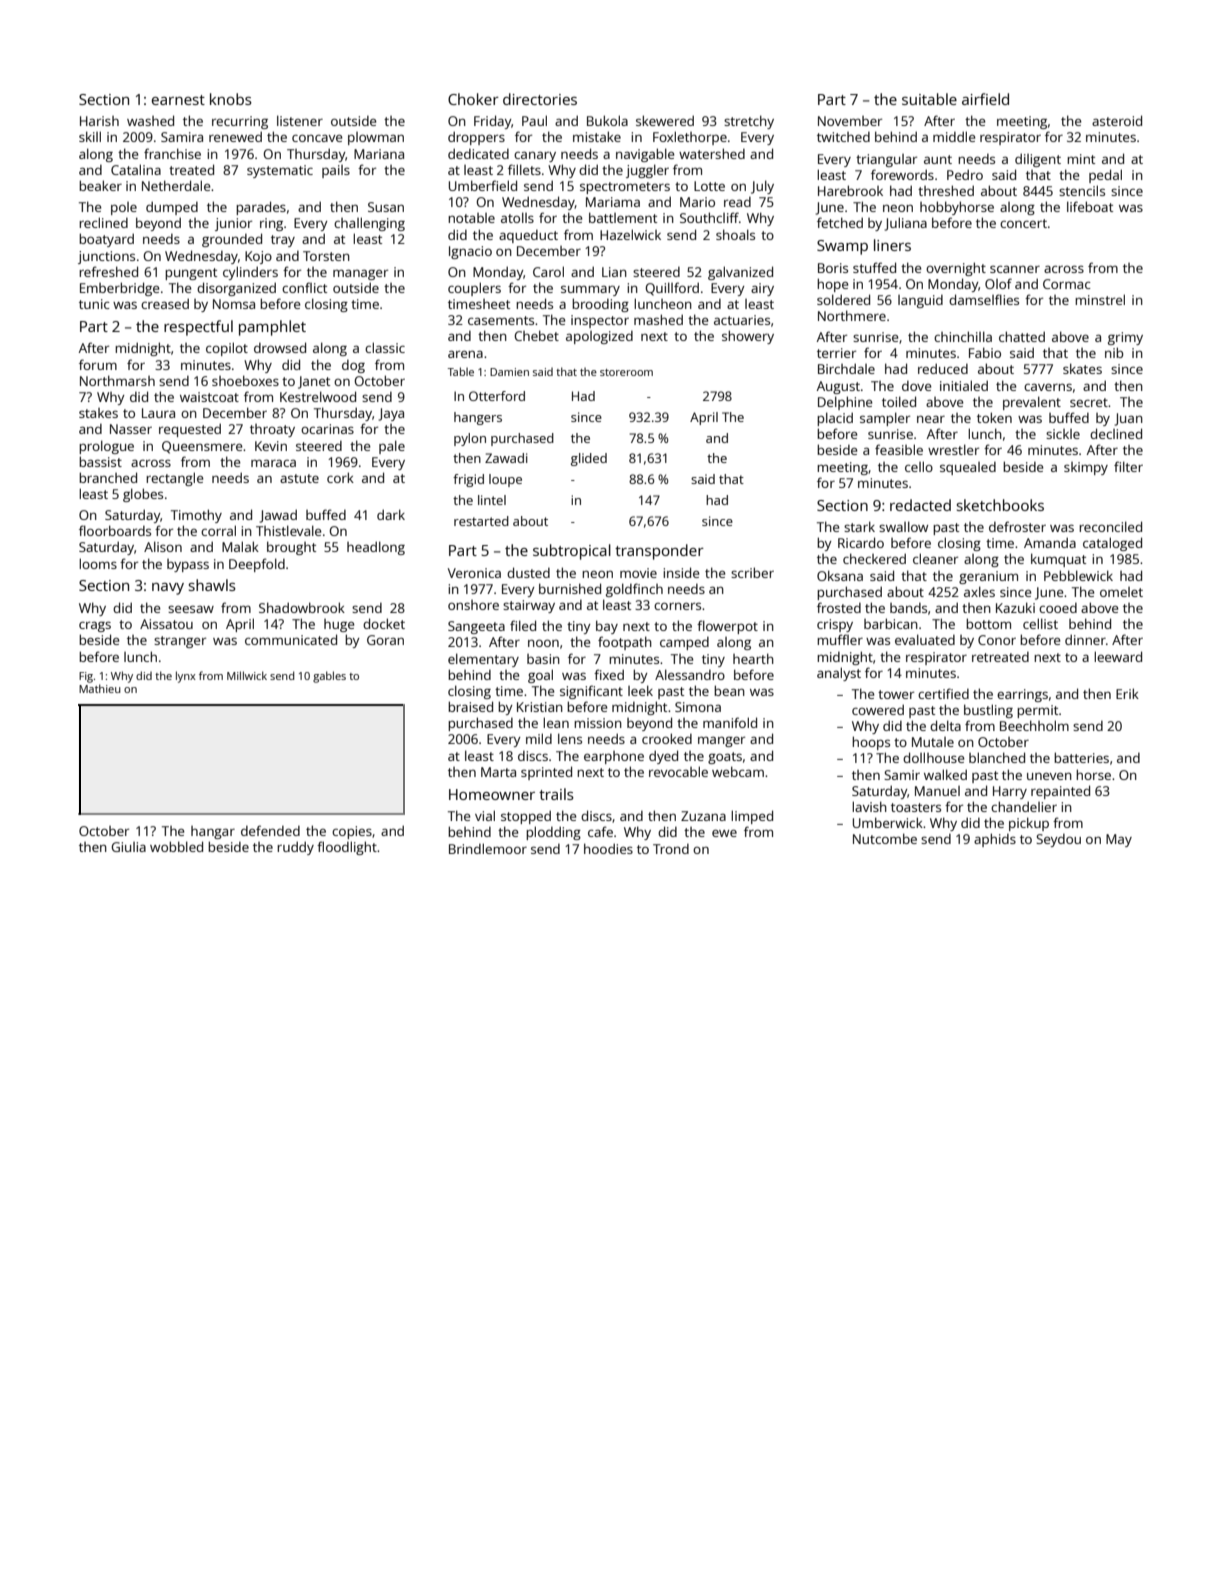  What do you see at coordinates (985, 99) in the page?
I see `airfield` at bounding box center [985, 99].
